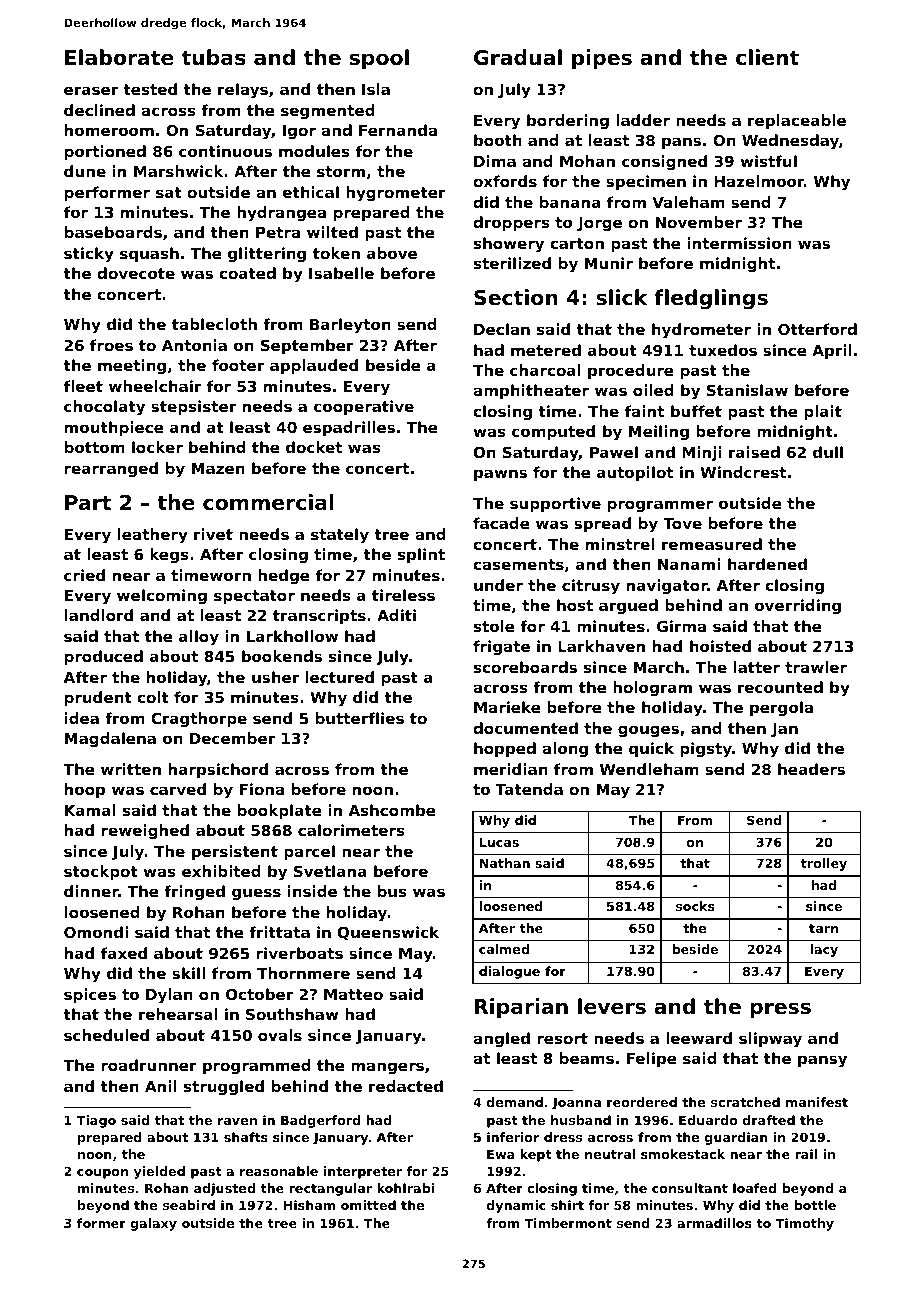  What do you see at coordinates (828, 452) in the screenshot?
I see `dull` at bounding box center [828, 452].
